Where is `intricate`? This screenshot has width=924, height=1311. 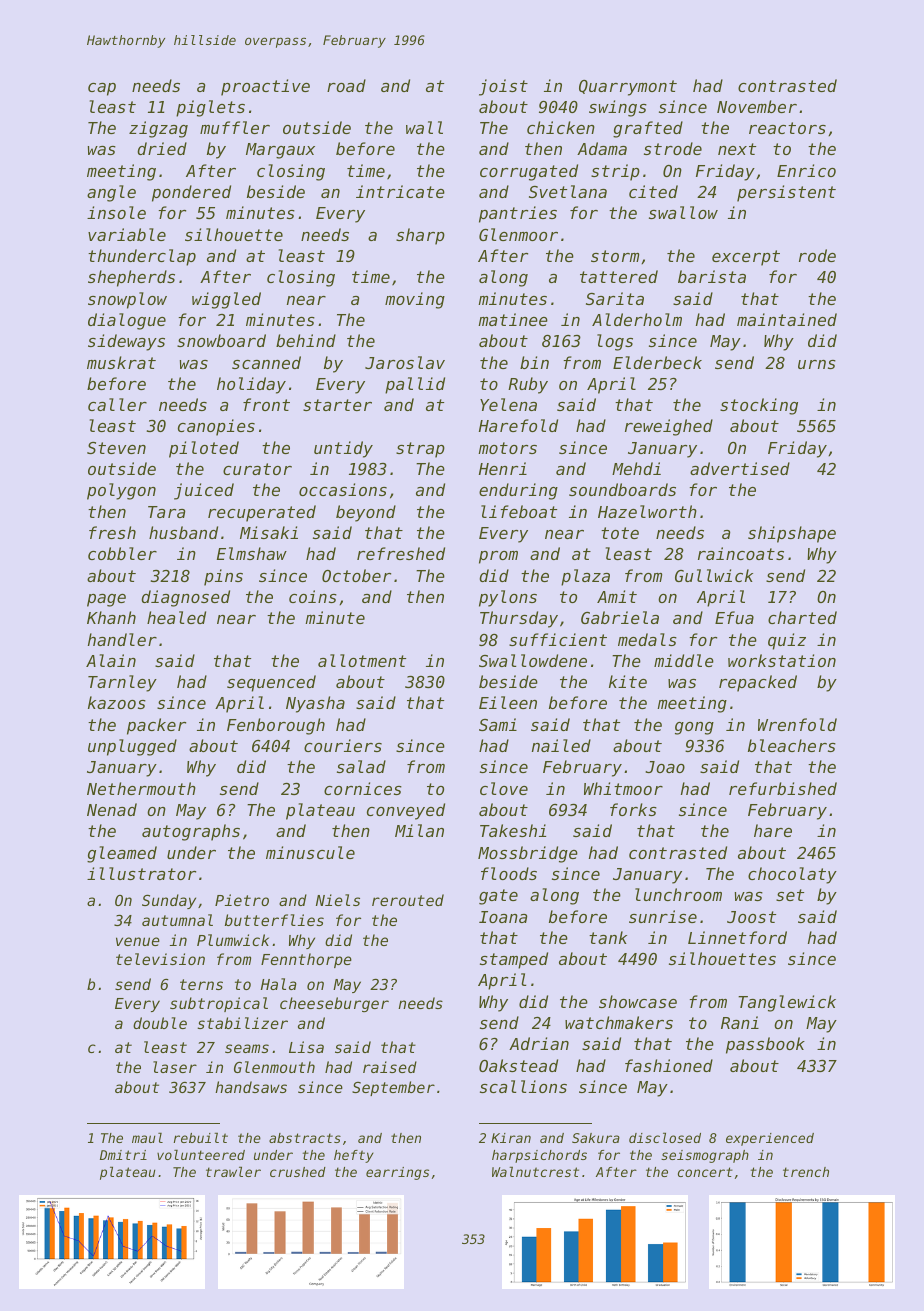 intricate is located at coordinates (400, 191).
